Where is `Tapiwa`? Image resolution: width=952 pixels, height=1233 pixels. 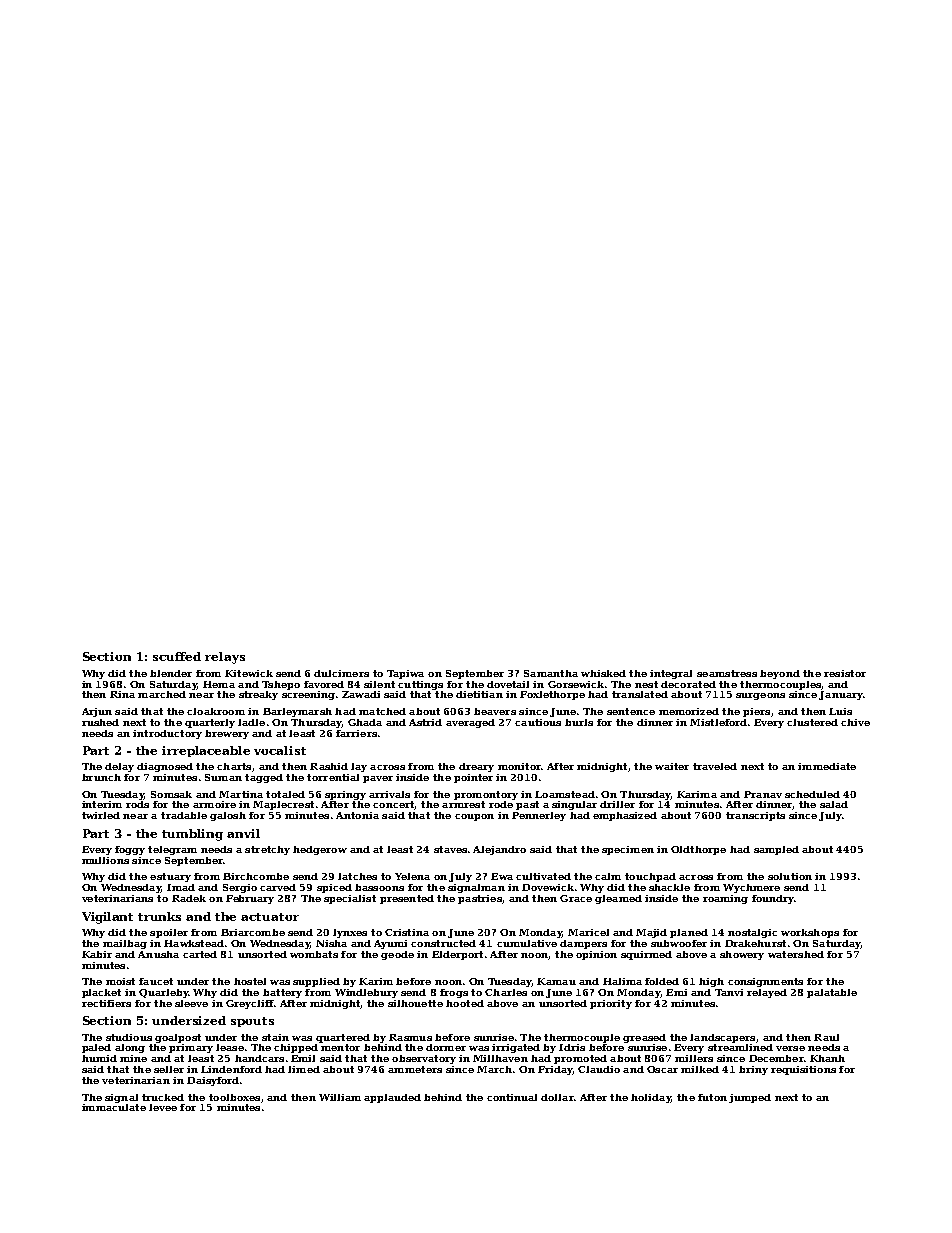
Tapiwa is located at coordinates (405, 674).
